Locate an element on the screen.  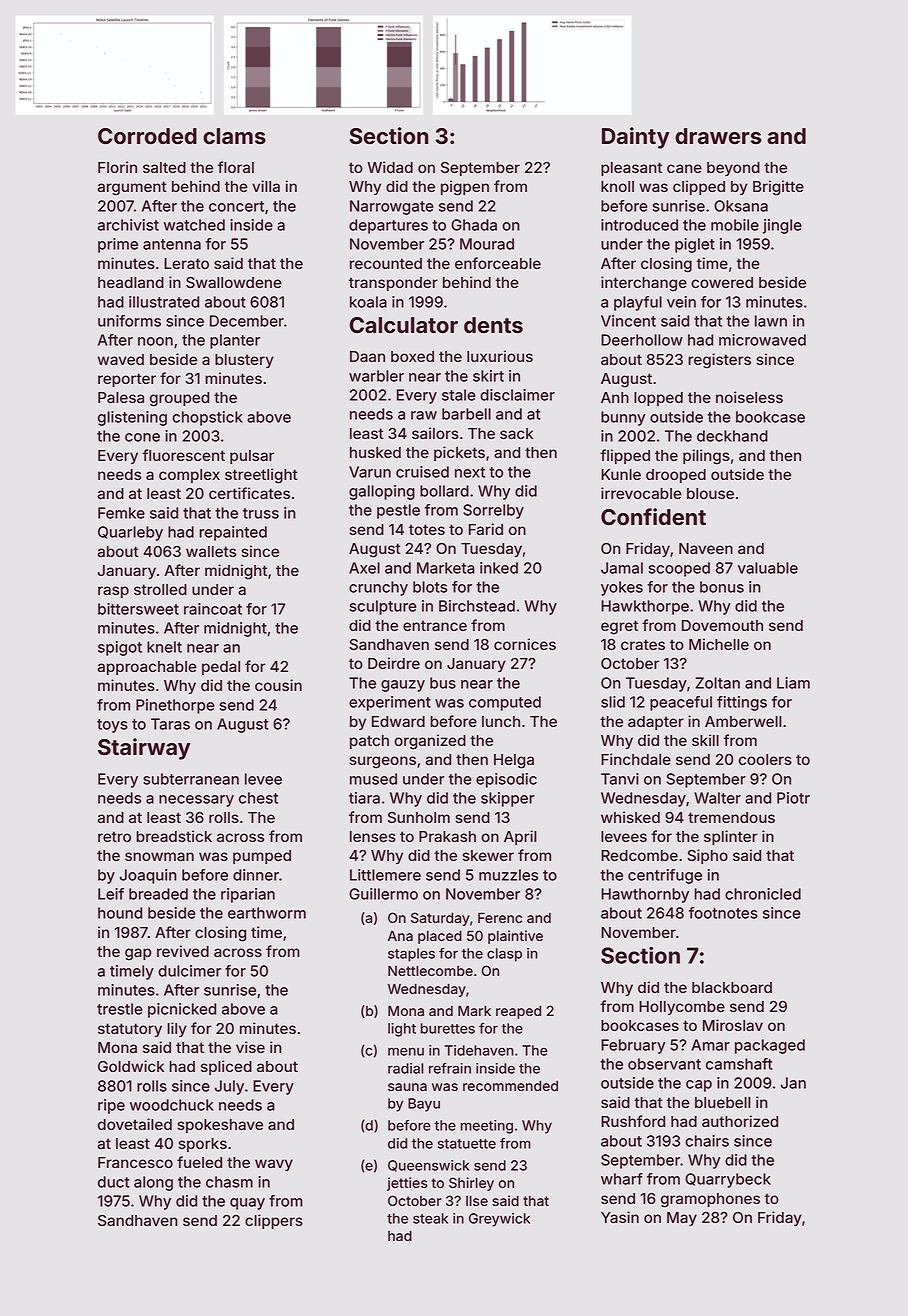
disclaimer is located at coordinates (517, 395).
